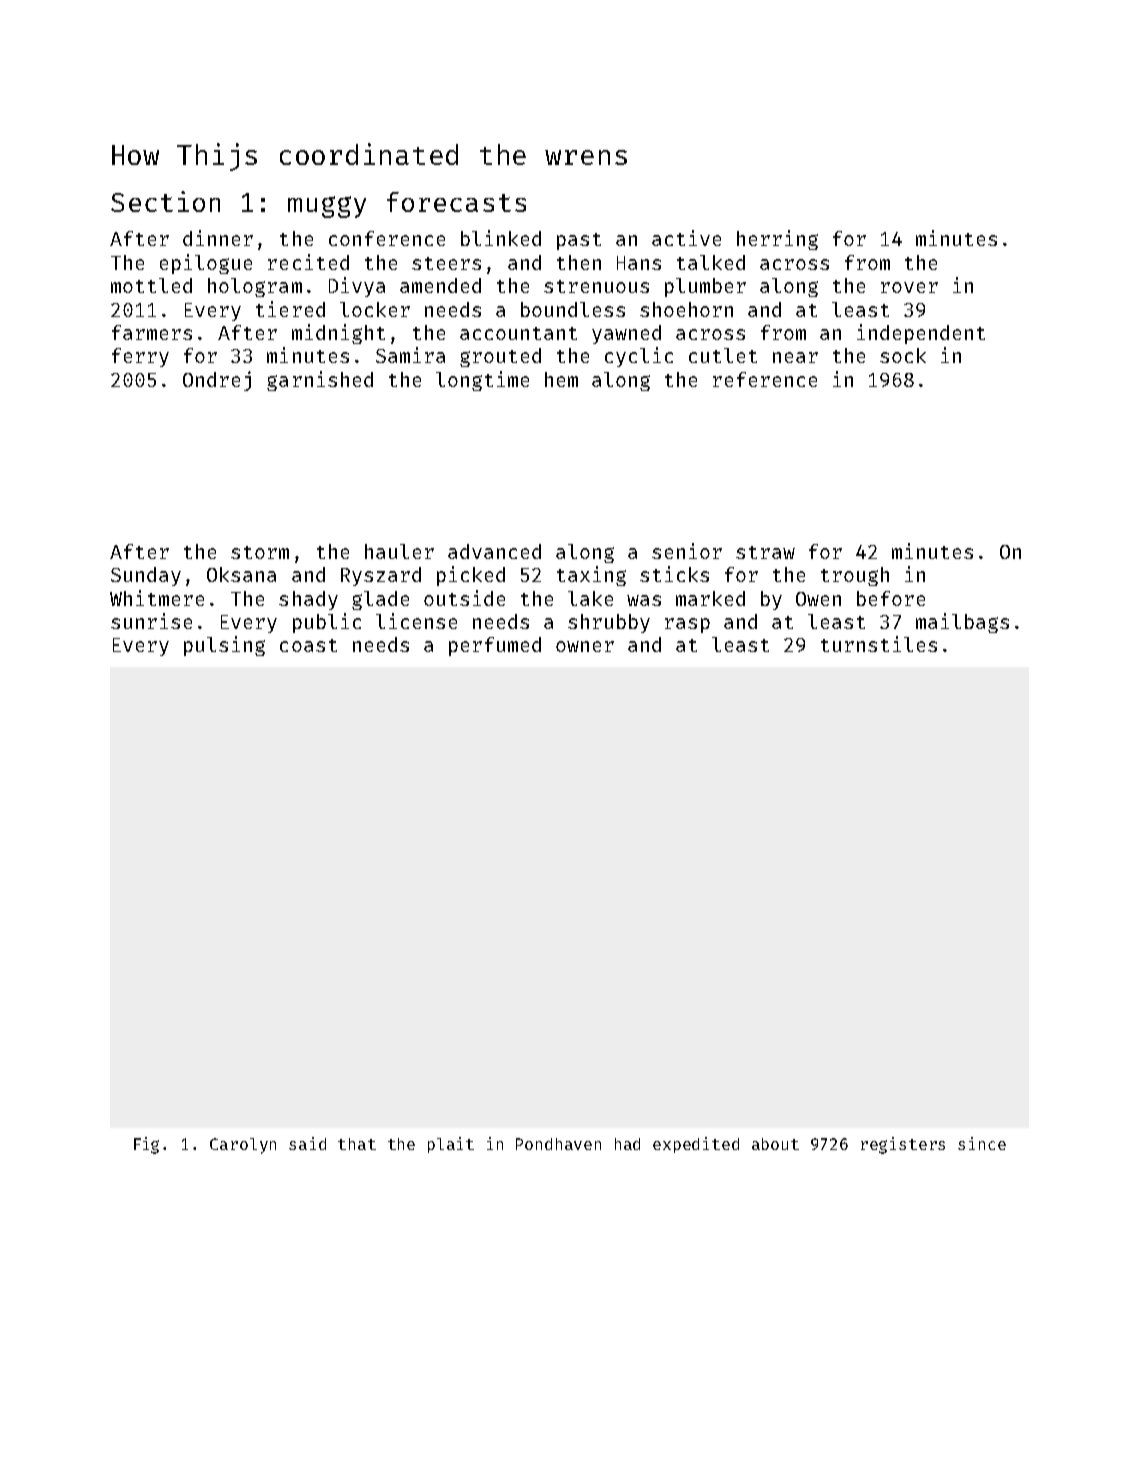 This page has height=1474, width=1139. I want to click on accountant, so click(518, 333).
